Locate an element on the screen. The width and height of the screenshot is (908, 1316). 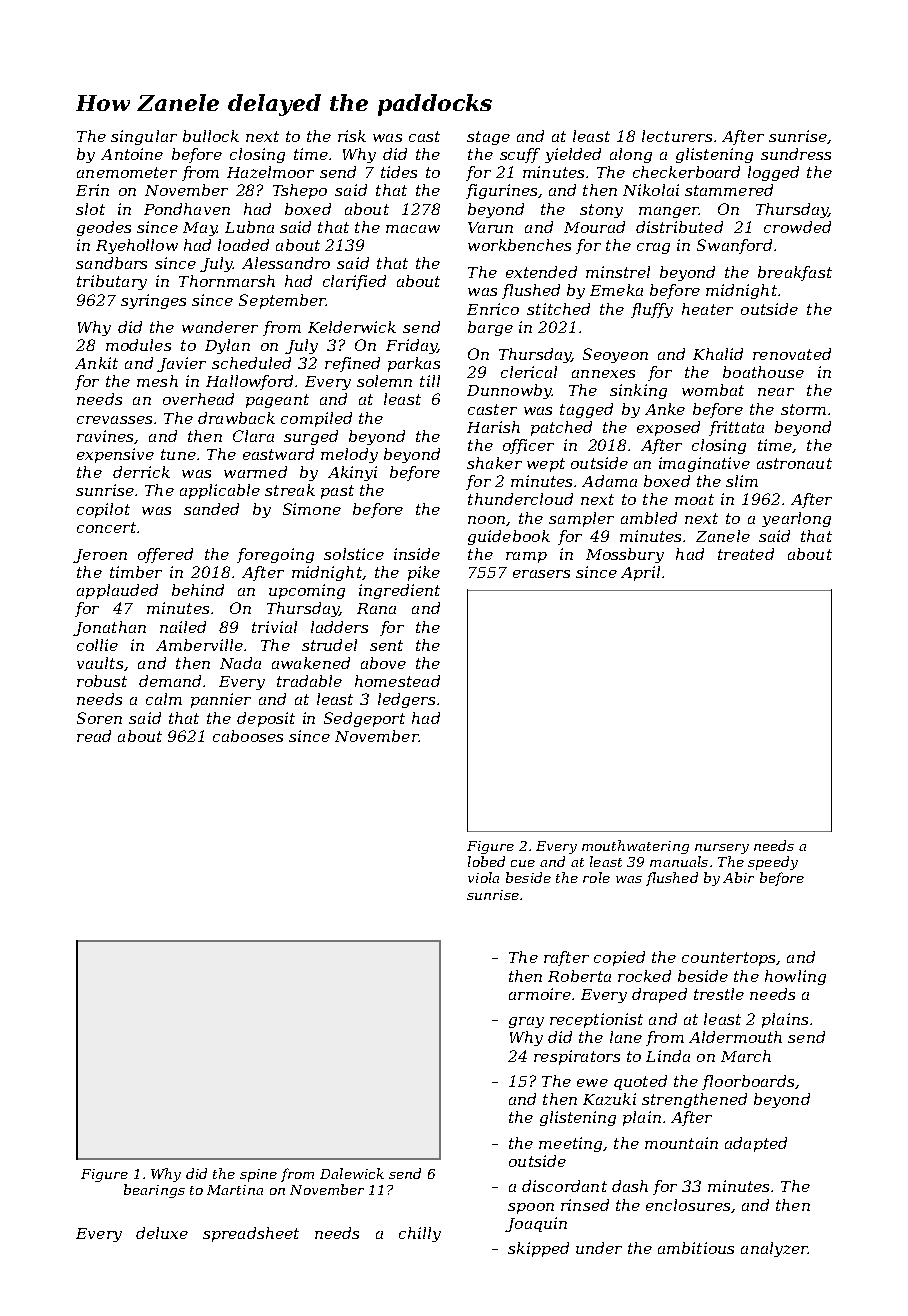
treated is located at coordinates (746, 554).
